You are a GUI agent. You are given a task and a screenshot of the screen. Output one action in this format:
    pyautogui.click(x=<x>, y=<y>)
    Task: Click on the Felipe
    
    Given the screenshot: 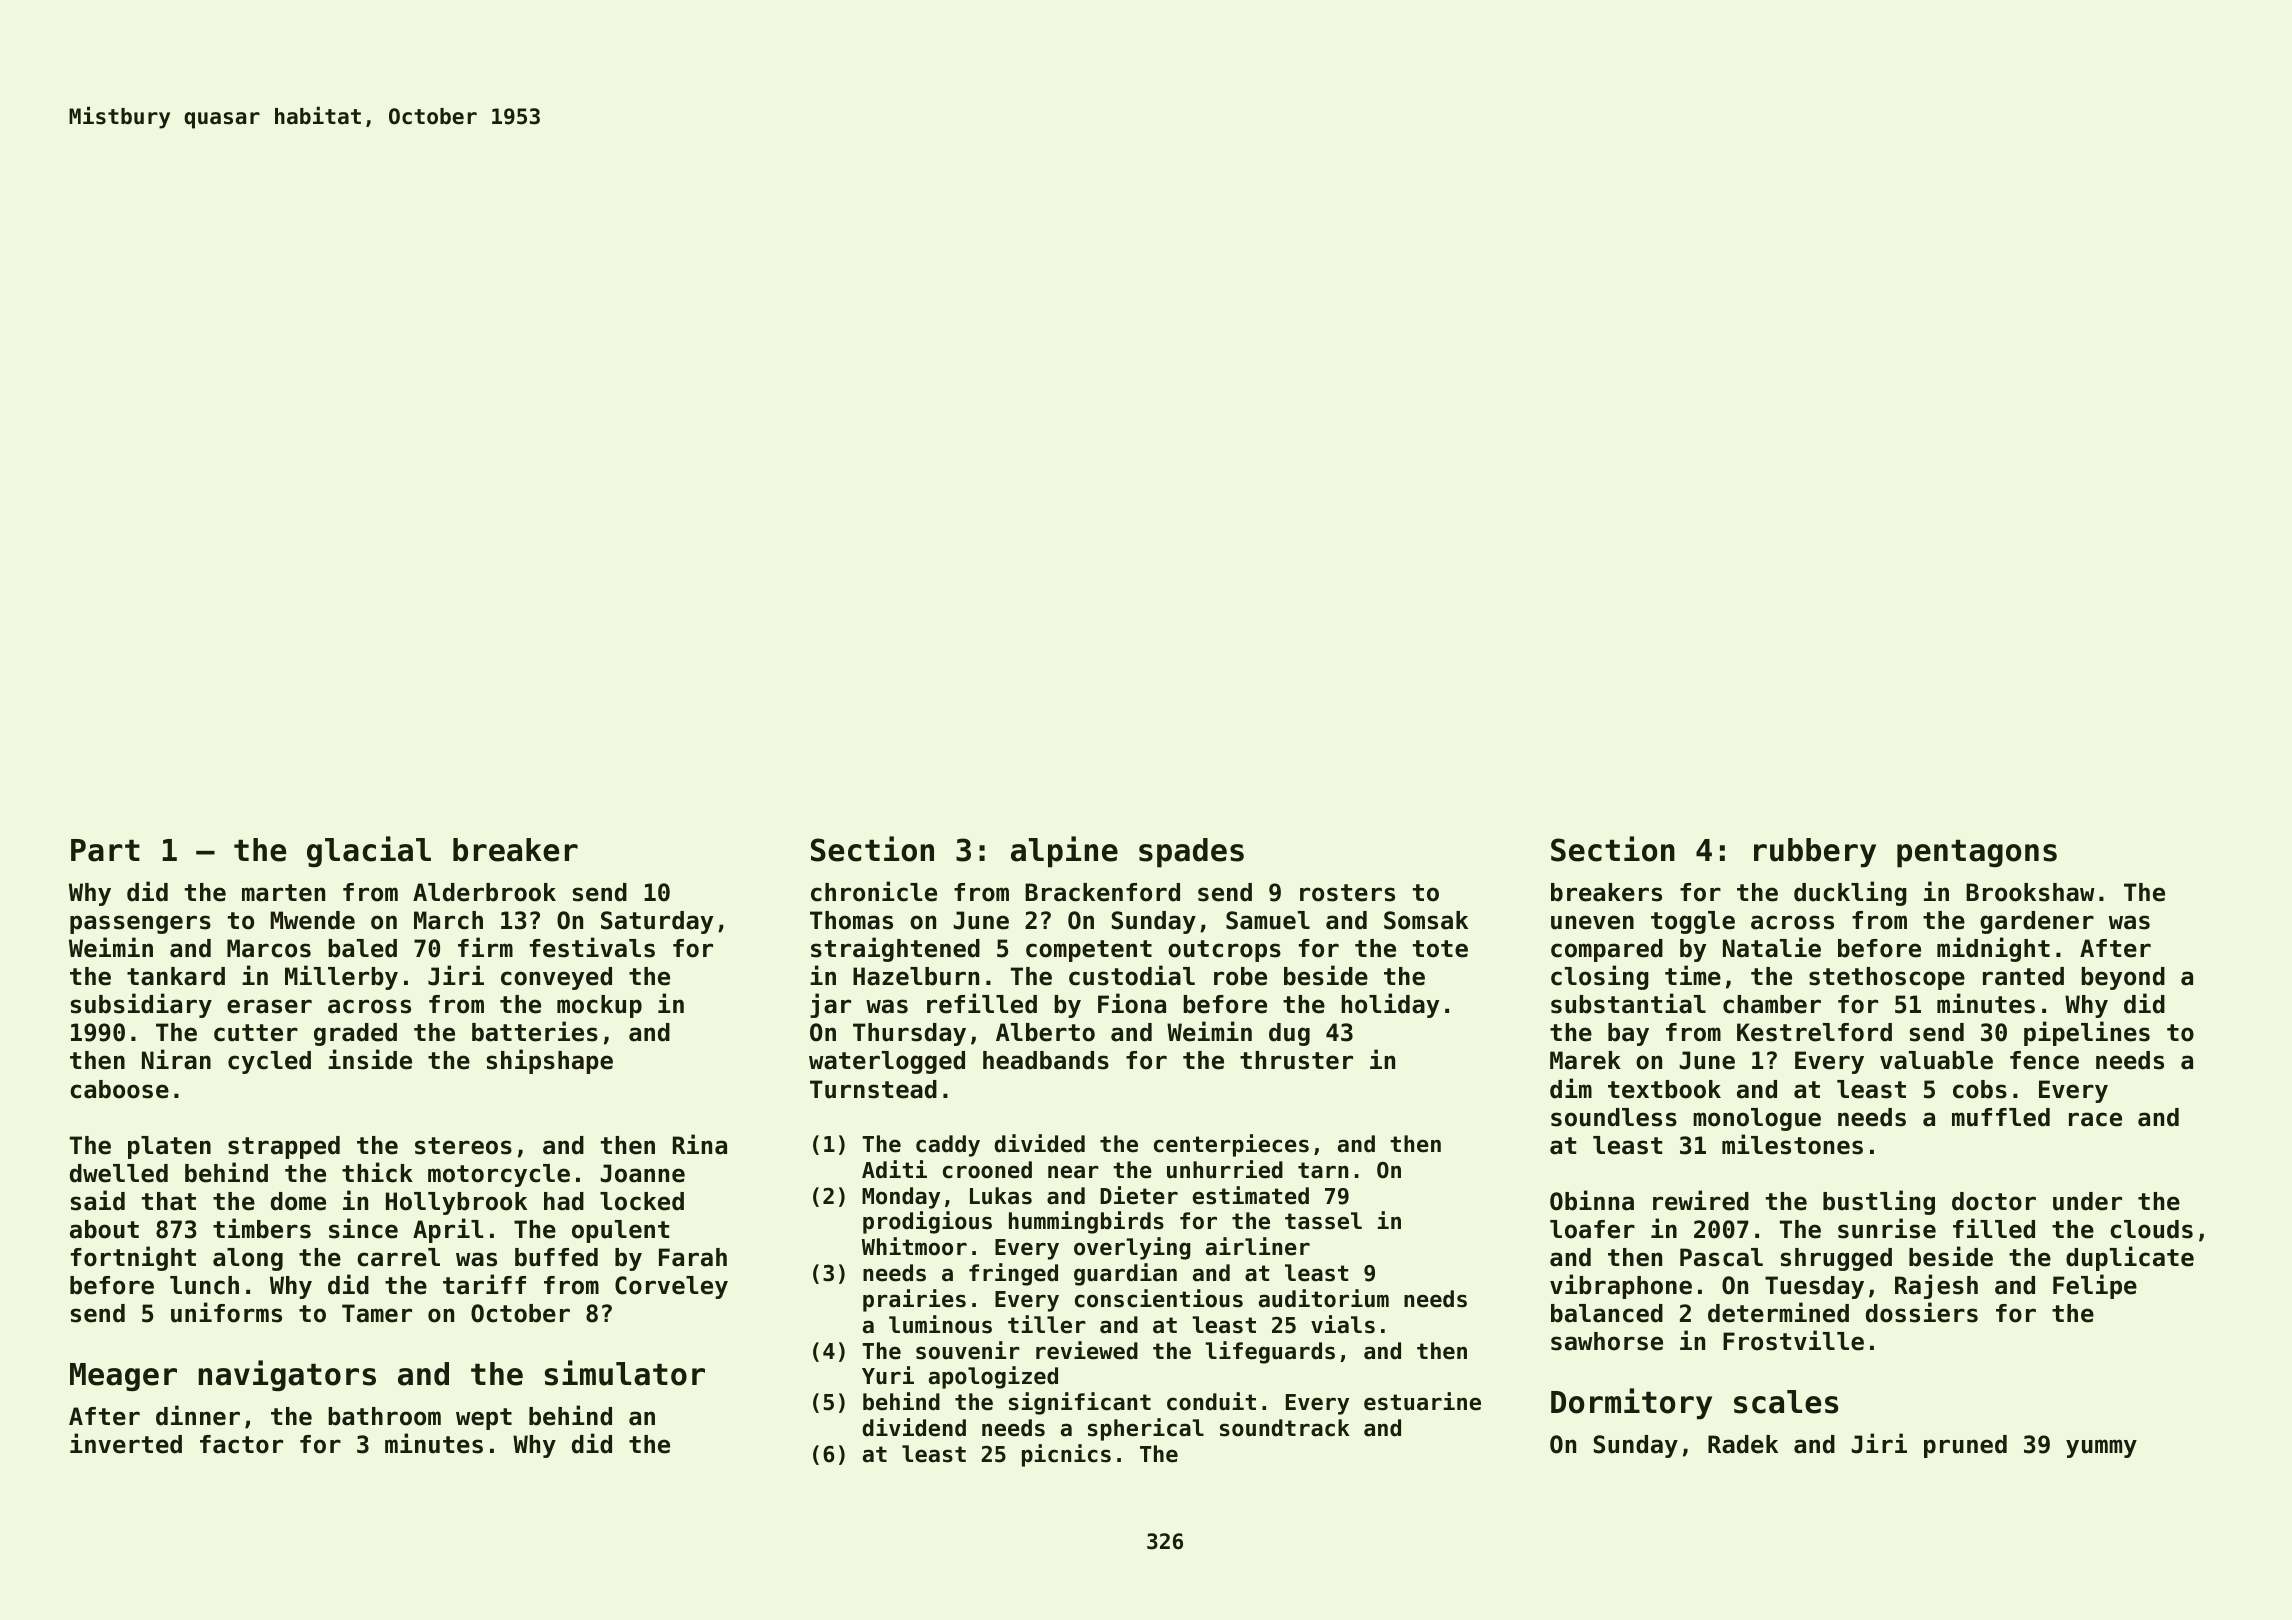 What is the action you would take?
    pyautogui.click(x=2095, y=1286)
